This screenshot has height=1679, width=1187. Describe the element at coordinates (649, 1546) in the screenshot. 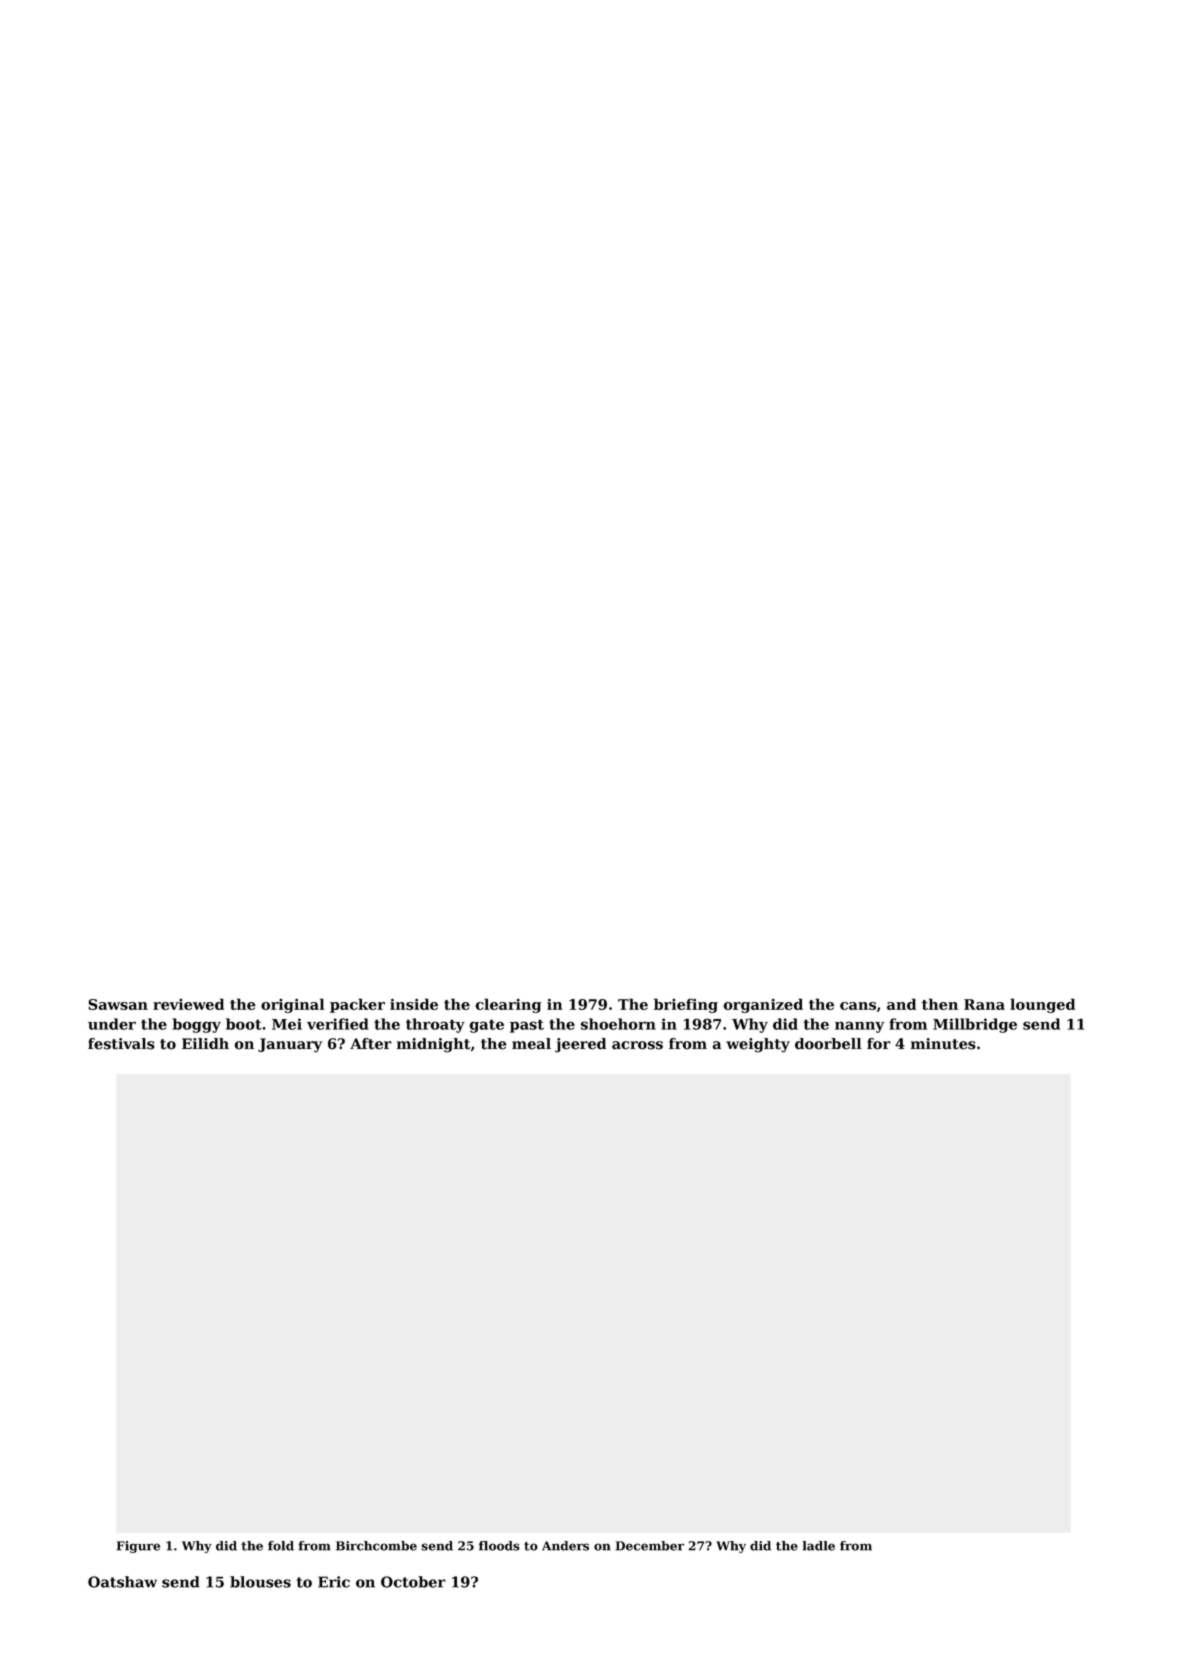

I see `December` at that location.
